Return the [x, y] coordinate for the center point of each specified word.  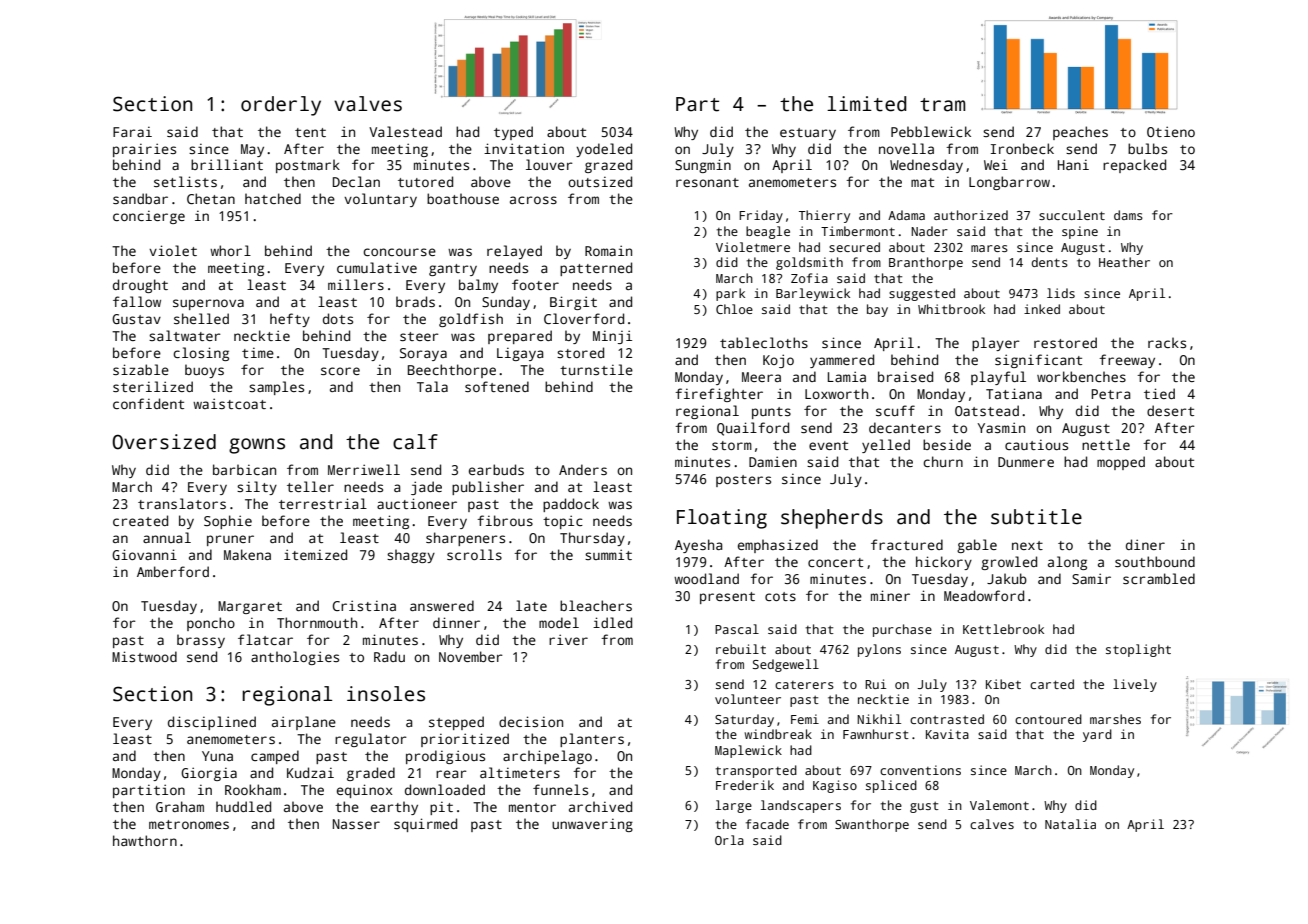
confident [148, 403]
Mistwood [144, 656]
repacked [1134, 166]
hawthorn [145, 840]
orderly [281, 106]
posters [743, 481]
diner [1145, 544]
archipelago [547, 757]
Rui [875, 684]
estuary [808, 134]
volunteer [748, 699]
